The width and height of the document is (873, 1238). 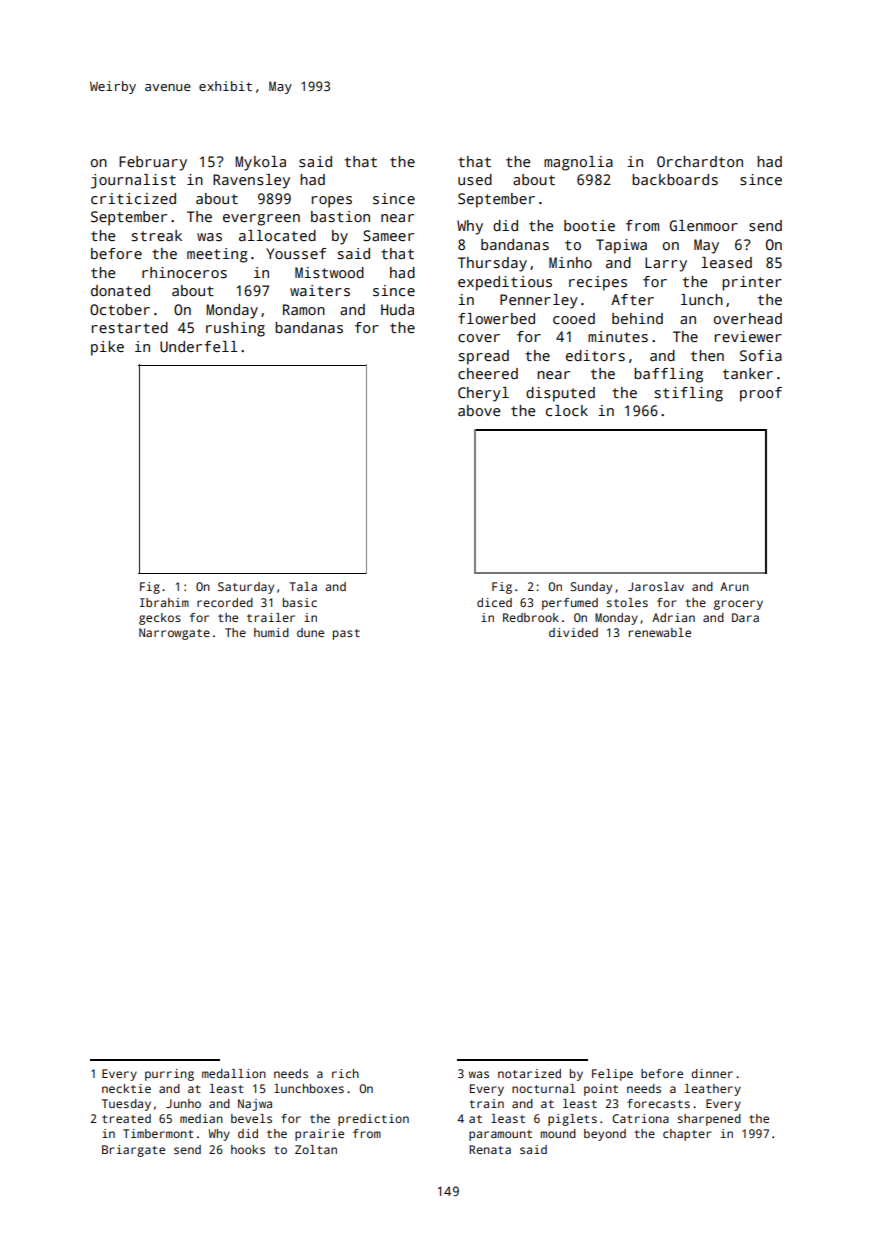 I want to click on clock, so click(x=567, y=410).
